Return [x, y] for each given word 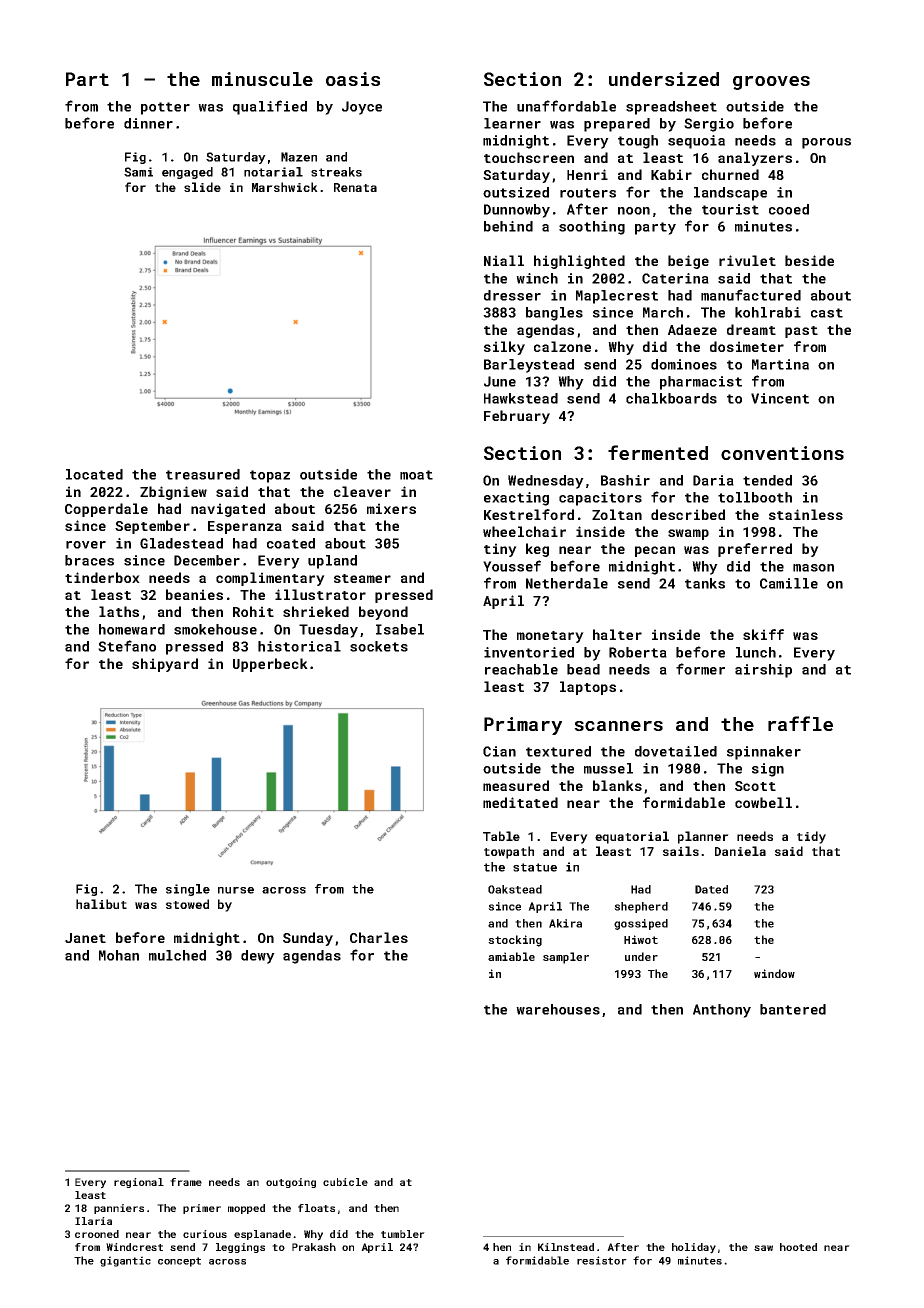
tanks [705, 583]
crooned [97, 1234]
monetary [550, 637]
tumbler [403, 1234]
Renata [355, 187]
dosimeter [747, 346]
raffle [800, 723]
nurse [236, 890]
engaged [187, 173]
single [188, 890]
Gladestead [181, 543]
